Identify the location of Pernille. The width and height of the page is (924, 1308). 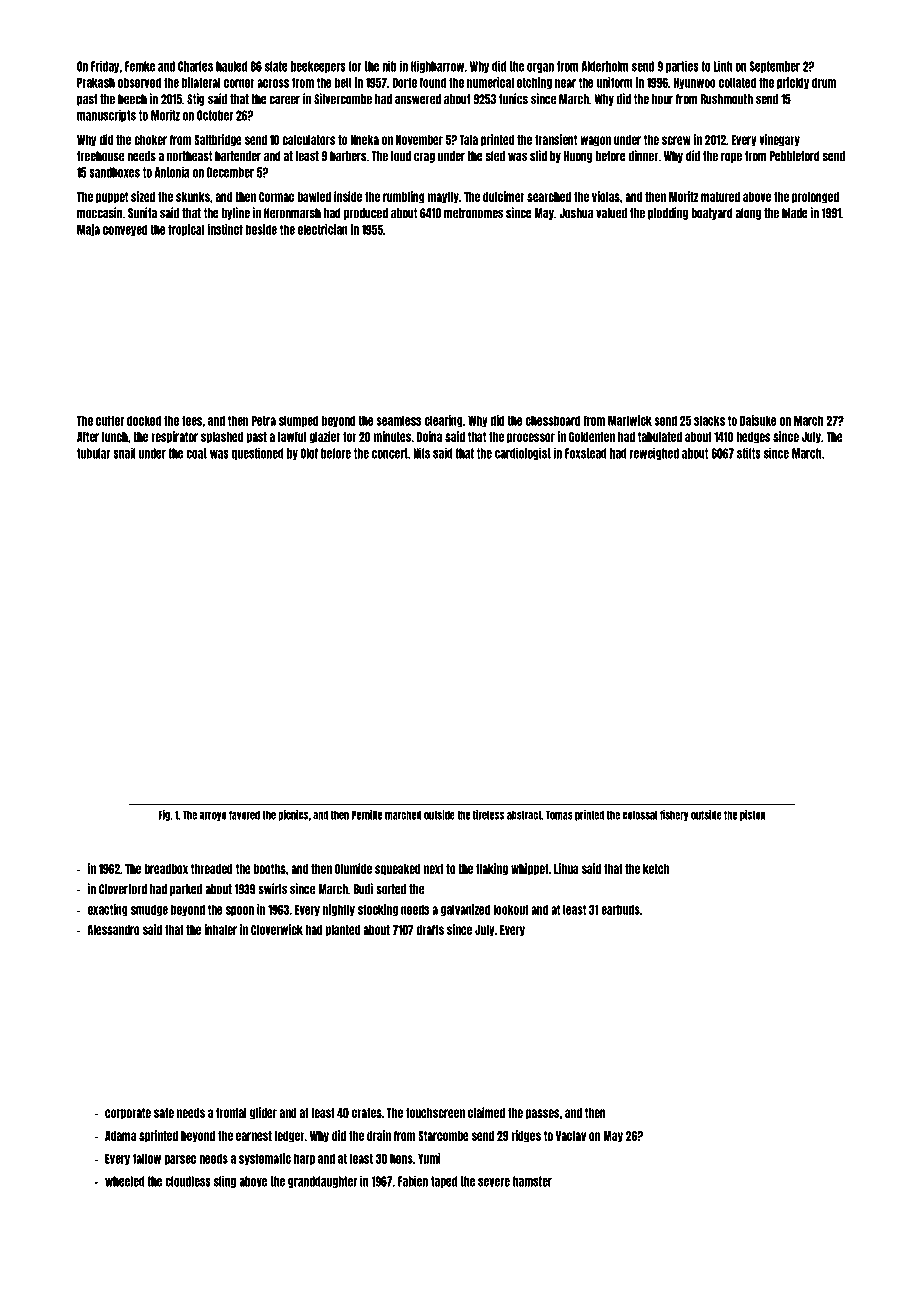
(367, 815).
